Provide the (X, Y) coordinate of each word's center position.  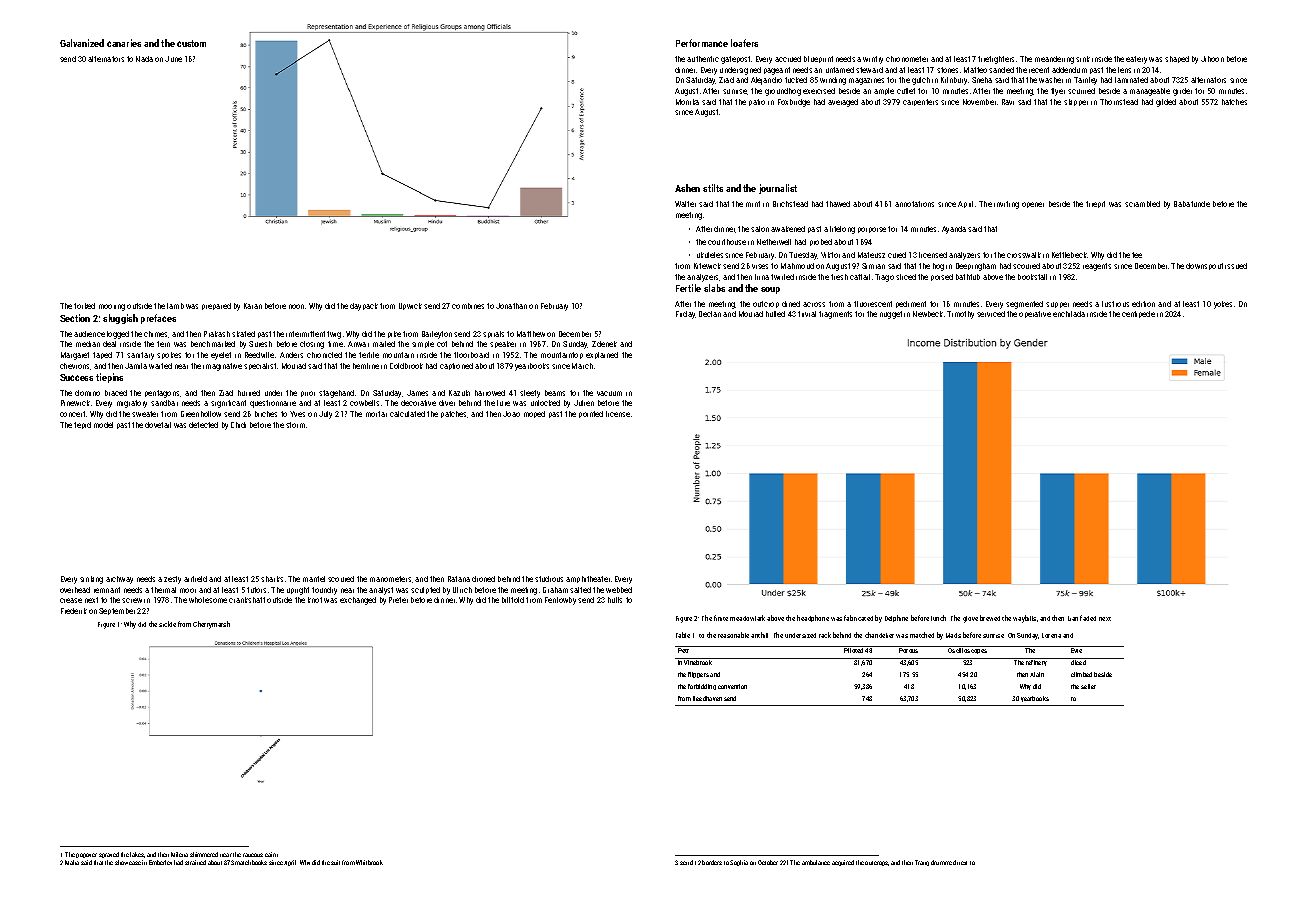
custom (191, 43)
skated (243, 334)
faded (1088, 618)
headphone (813, 618)
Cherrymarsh (211, 625)
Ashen (687, 188)
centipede (1138, 314)
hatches (1234, 102)
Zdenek (604, 344)
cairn (271, 854)
